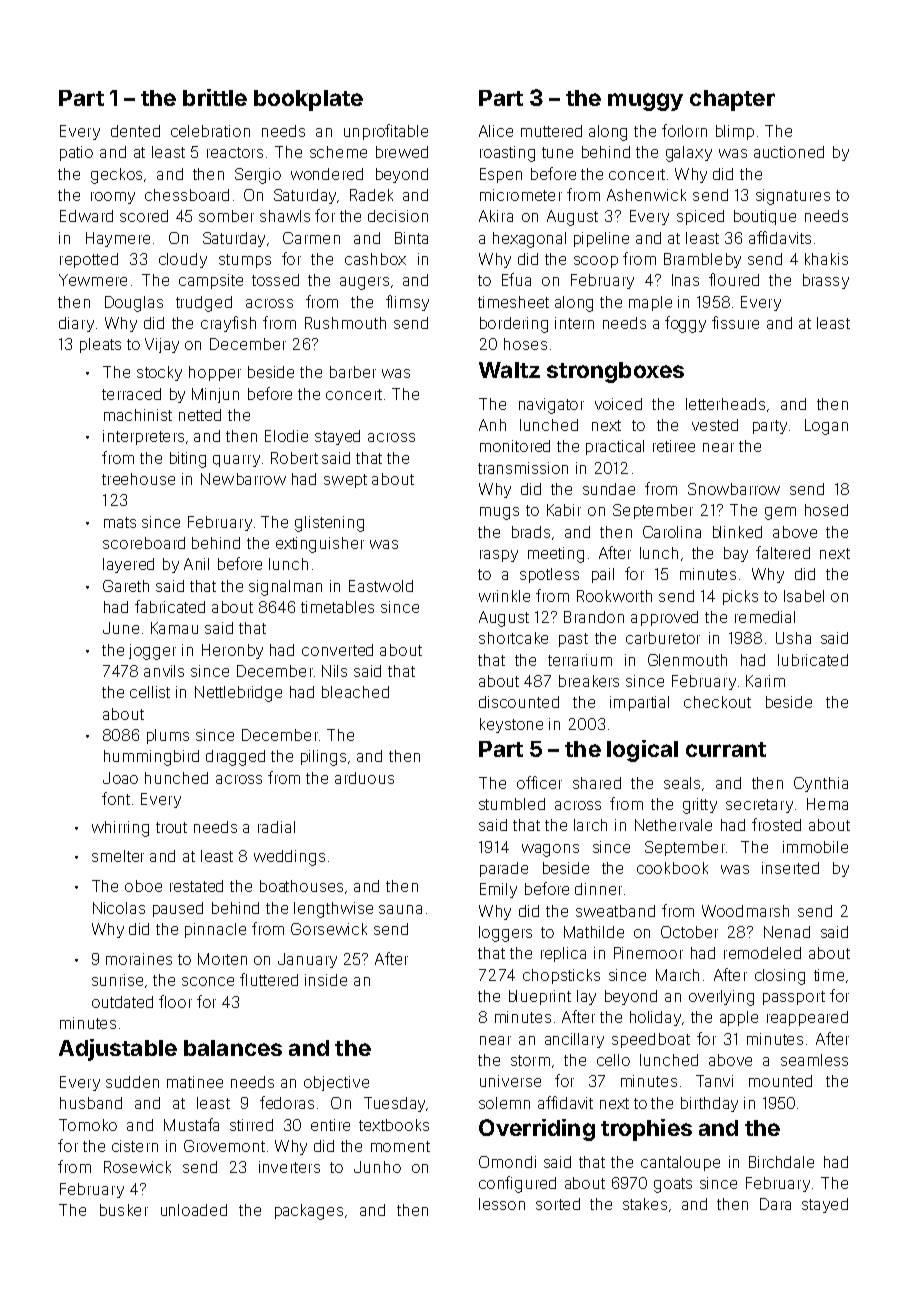 The image size is (908, 1316). I want to click on birthday, so click(709, 1104).
